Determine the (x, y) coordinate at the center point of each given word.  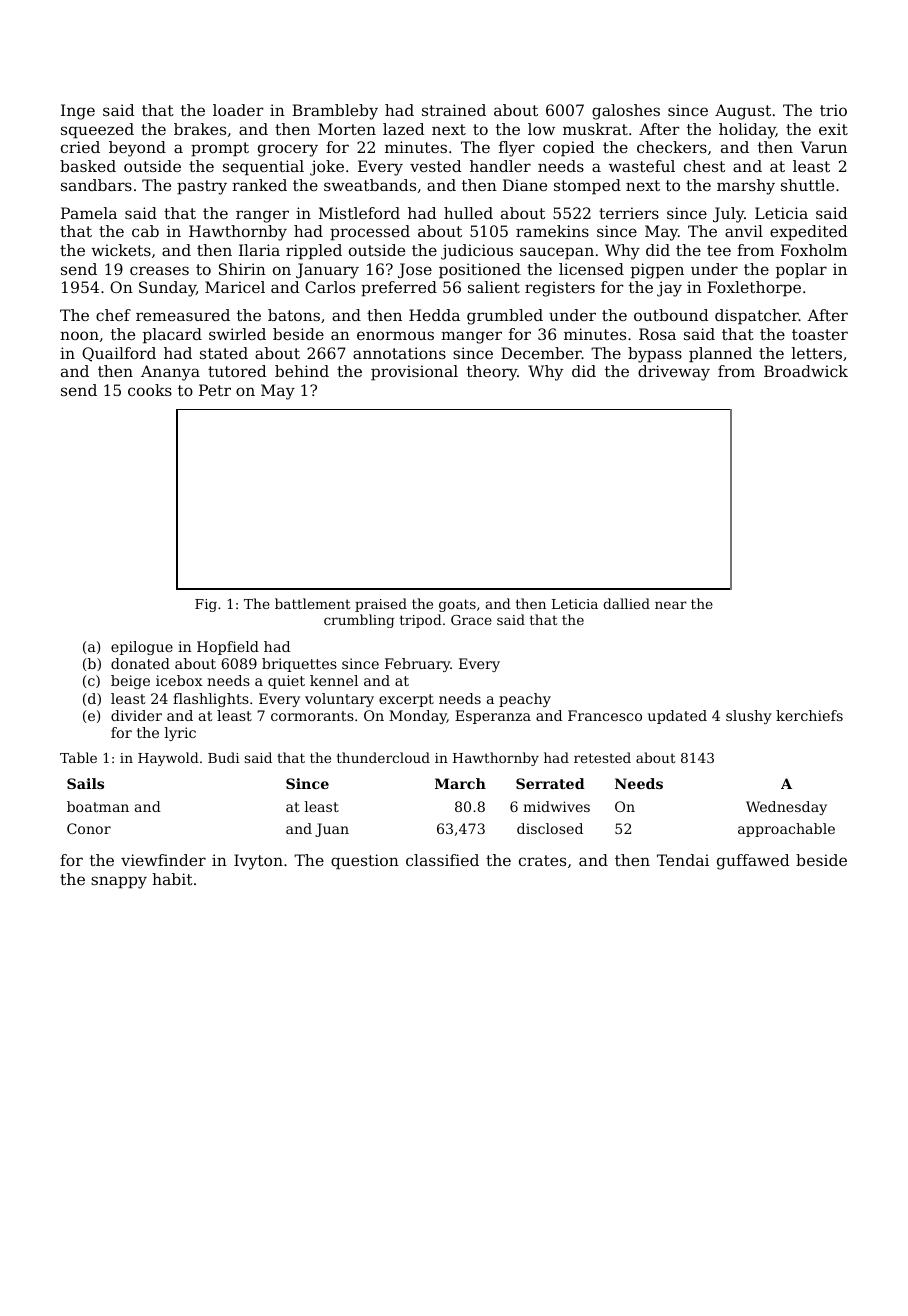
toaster (820, 334)
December (541, 353)
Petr (215, 390)
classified (442, 860)
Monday (418, 717)
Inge (78, 112)
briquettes (299, 665)
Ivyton (258, 862)
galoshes (626, 112)
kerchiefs (809, 715)
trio (833, 110)
